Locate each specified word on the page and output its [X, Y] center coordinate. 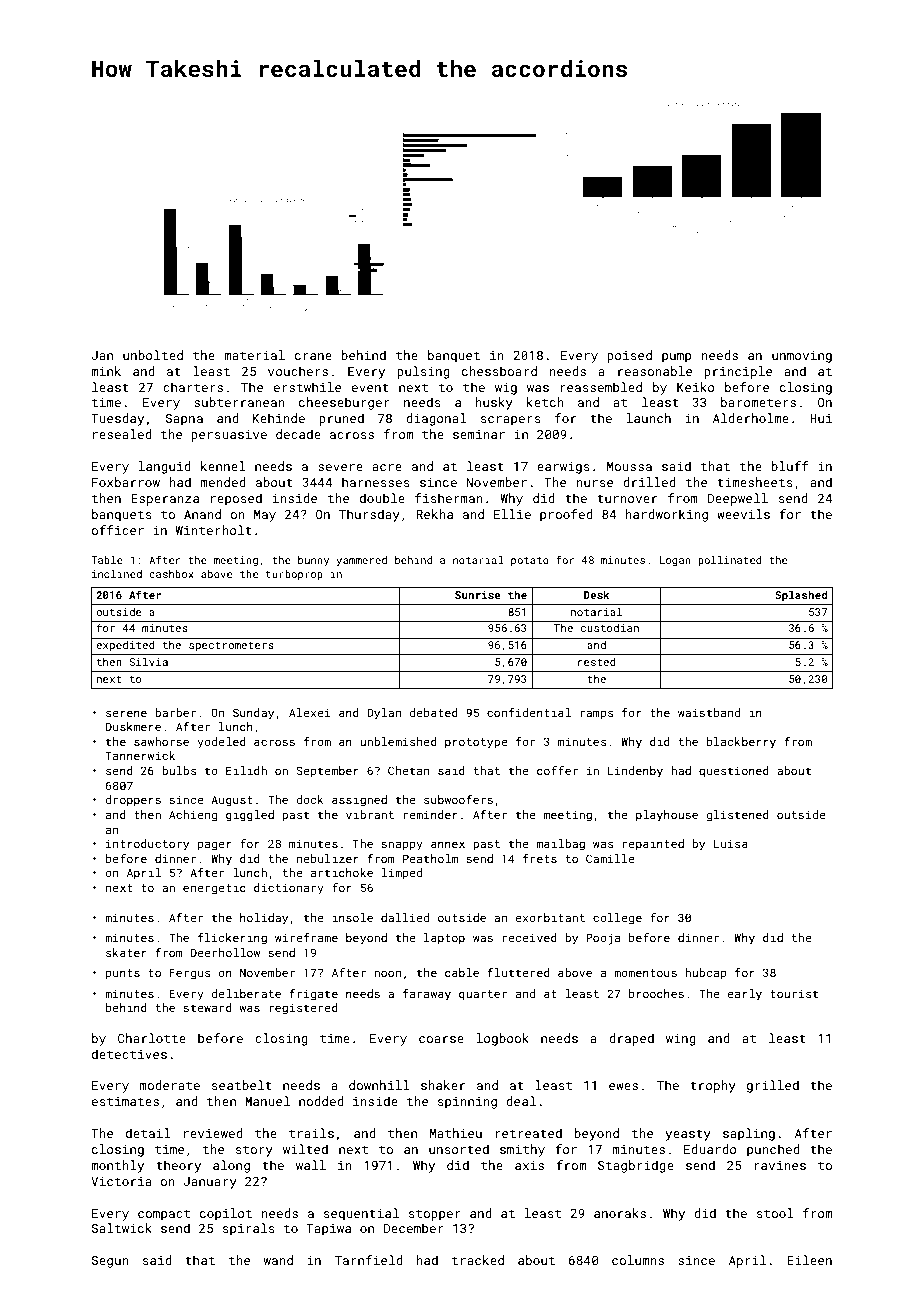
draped [631, 1039]
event [370, 387]
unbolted [153, 355]
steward [207, 1007]
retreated [528, 1133]
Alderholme [751, 418]
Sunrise [478, 595]
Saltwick [122, 1228]
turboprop [294, 575]
